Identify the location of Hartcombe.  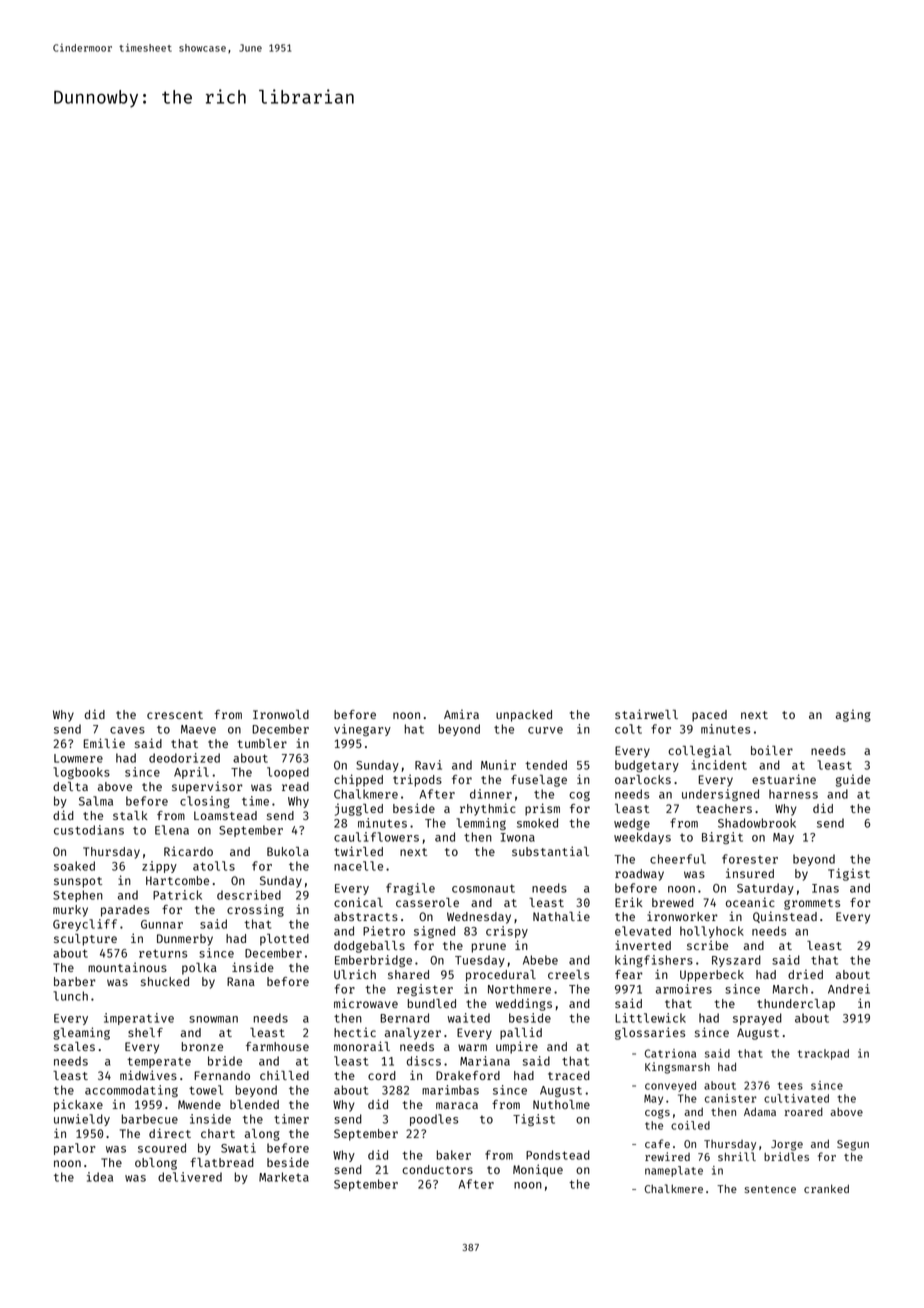
(177, 880).
